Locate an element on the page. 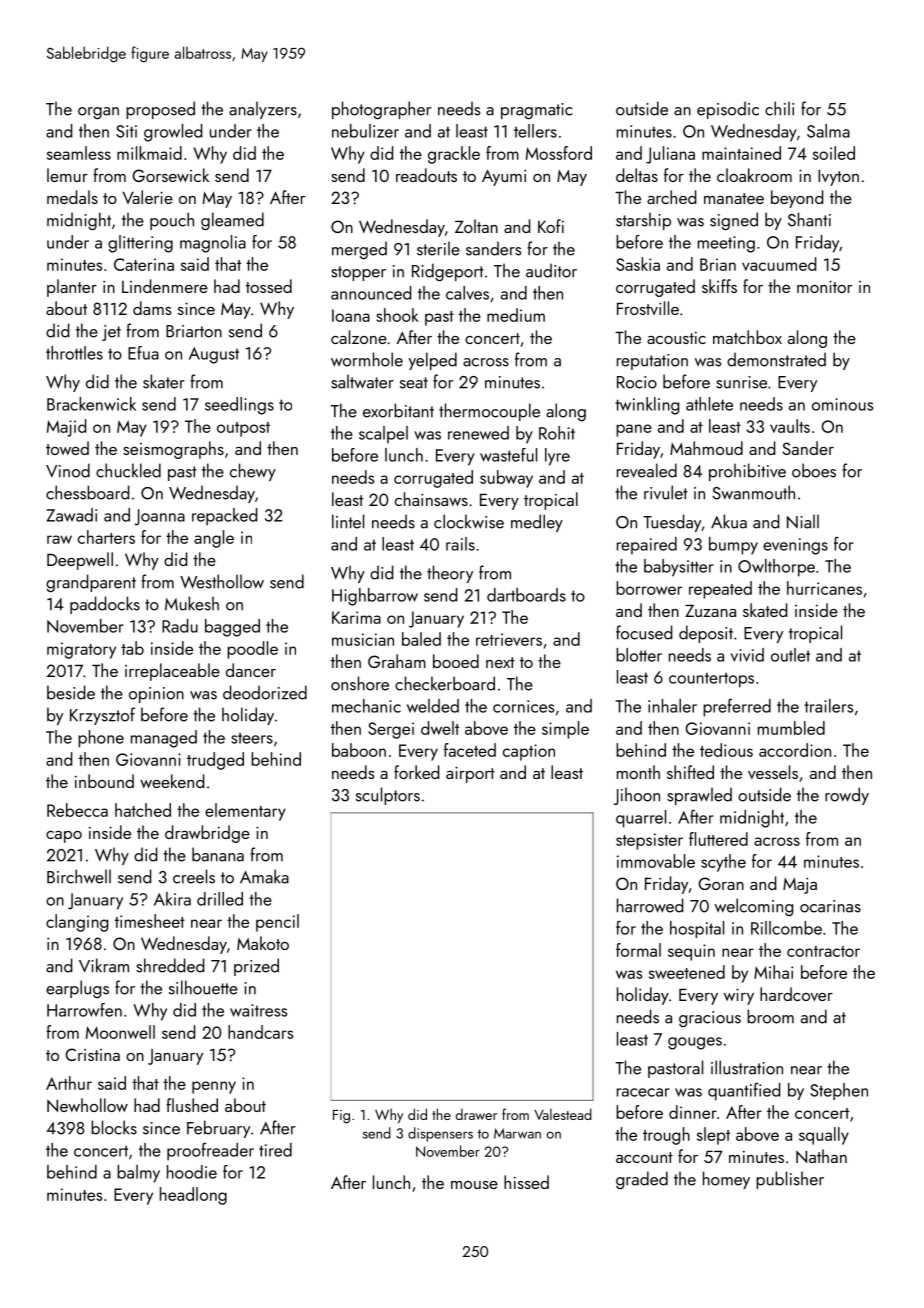 This page has width=924, height=1308. skated is located at coordinates (765, 610).
